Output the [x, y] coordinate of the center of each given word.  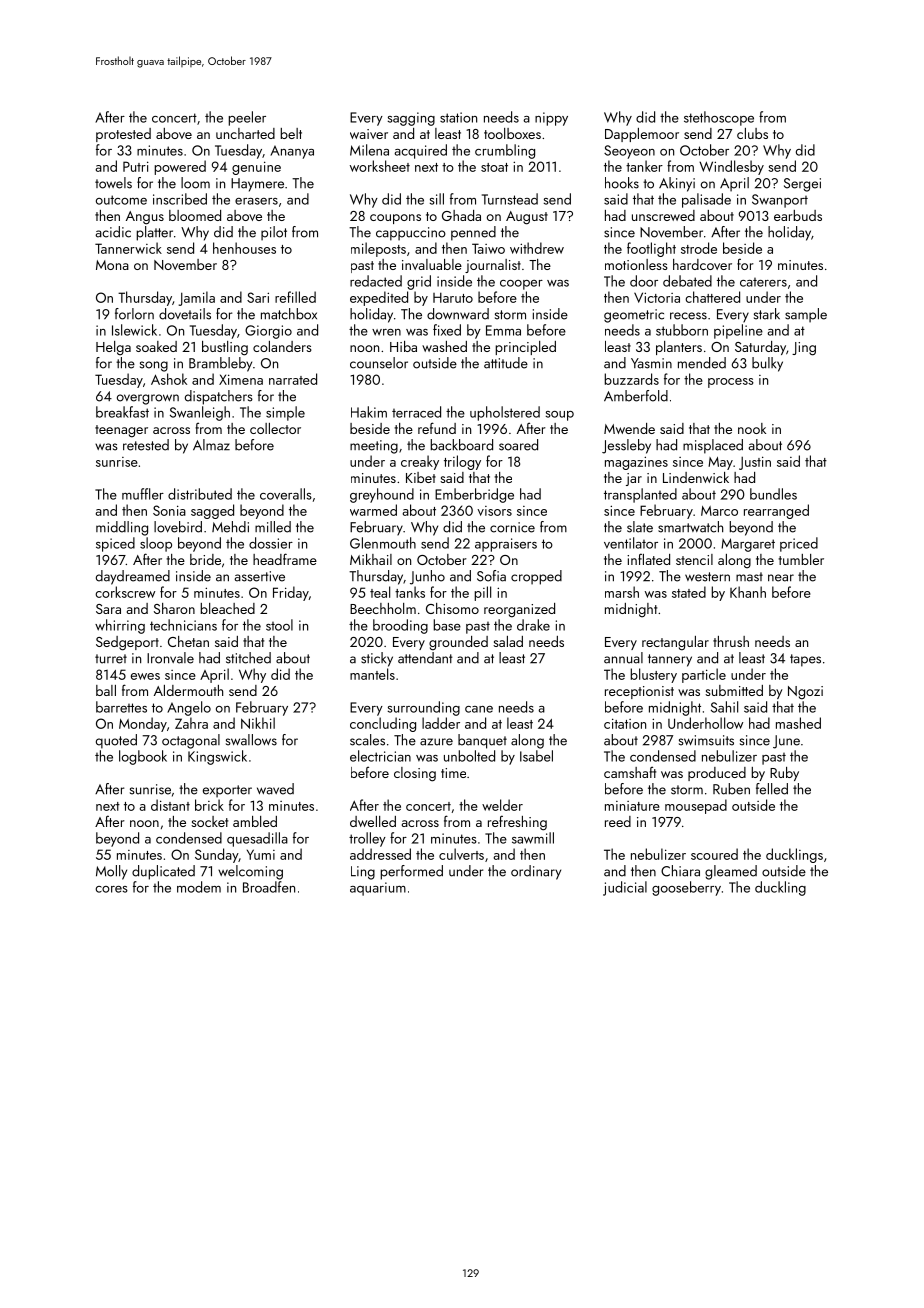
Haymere [257, 185]
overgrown [148, 399]
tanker [644, 166]
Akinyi [677, 184]
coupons [395, 219]
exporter [227, 791]
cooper [521, 285]
